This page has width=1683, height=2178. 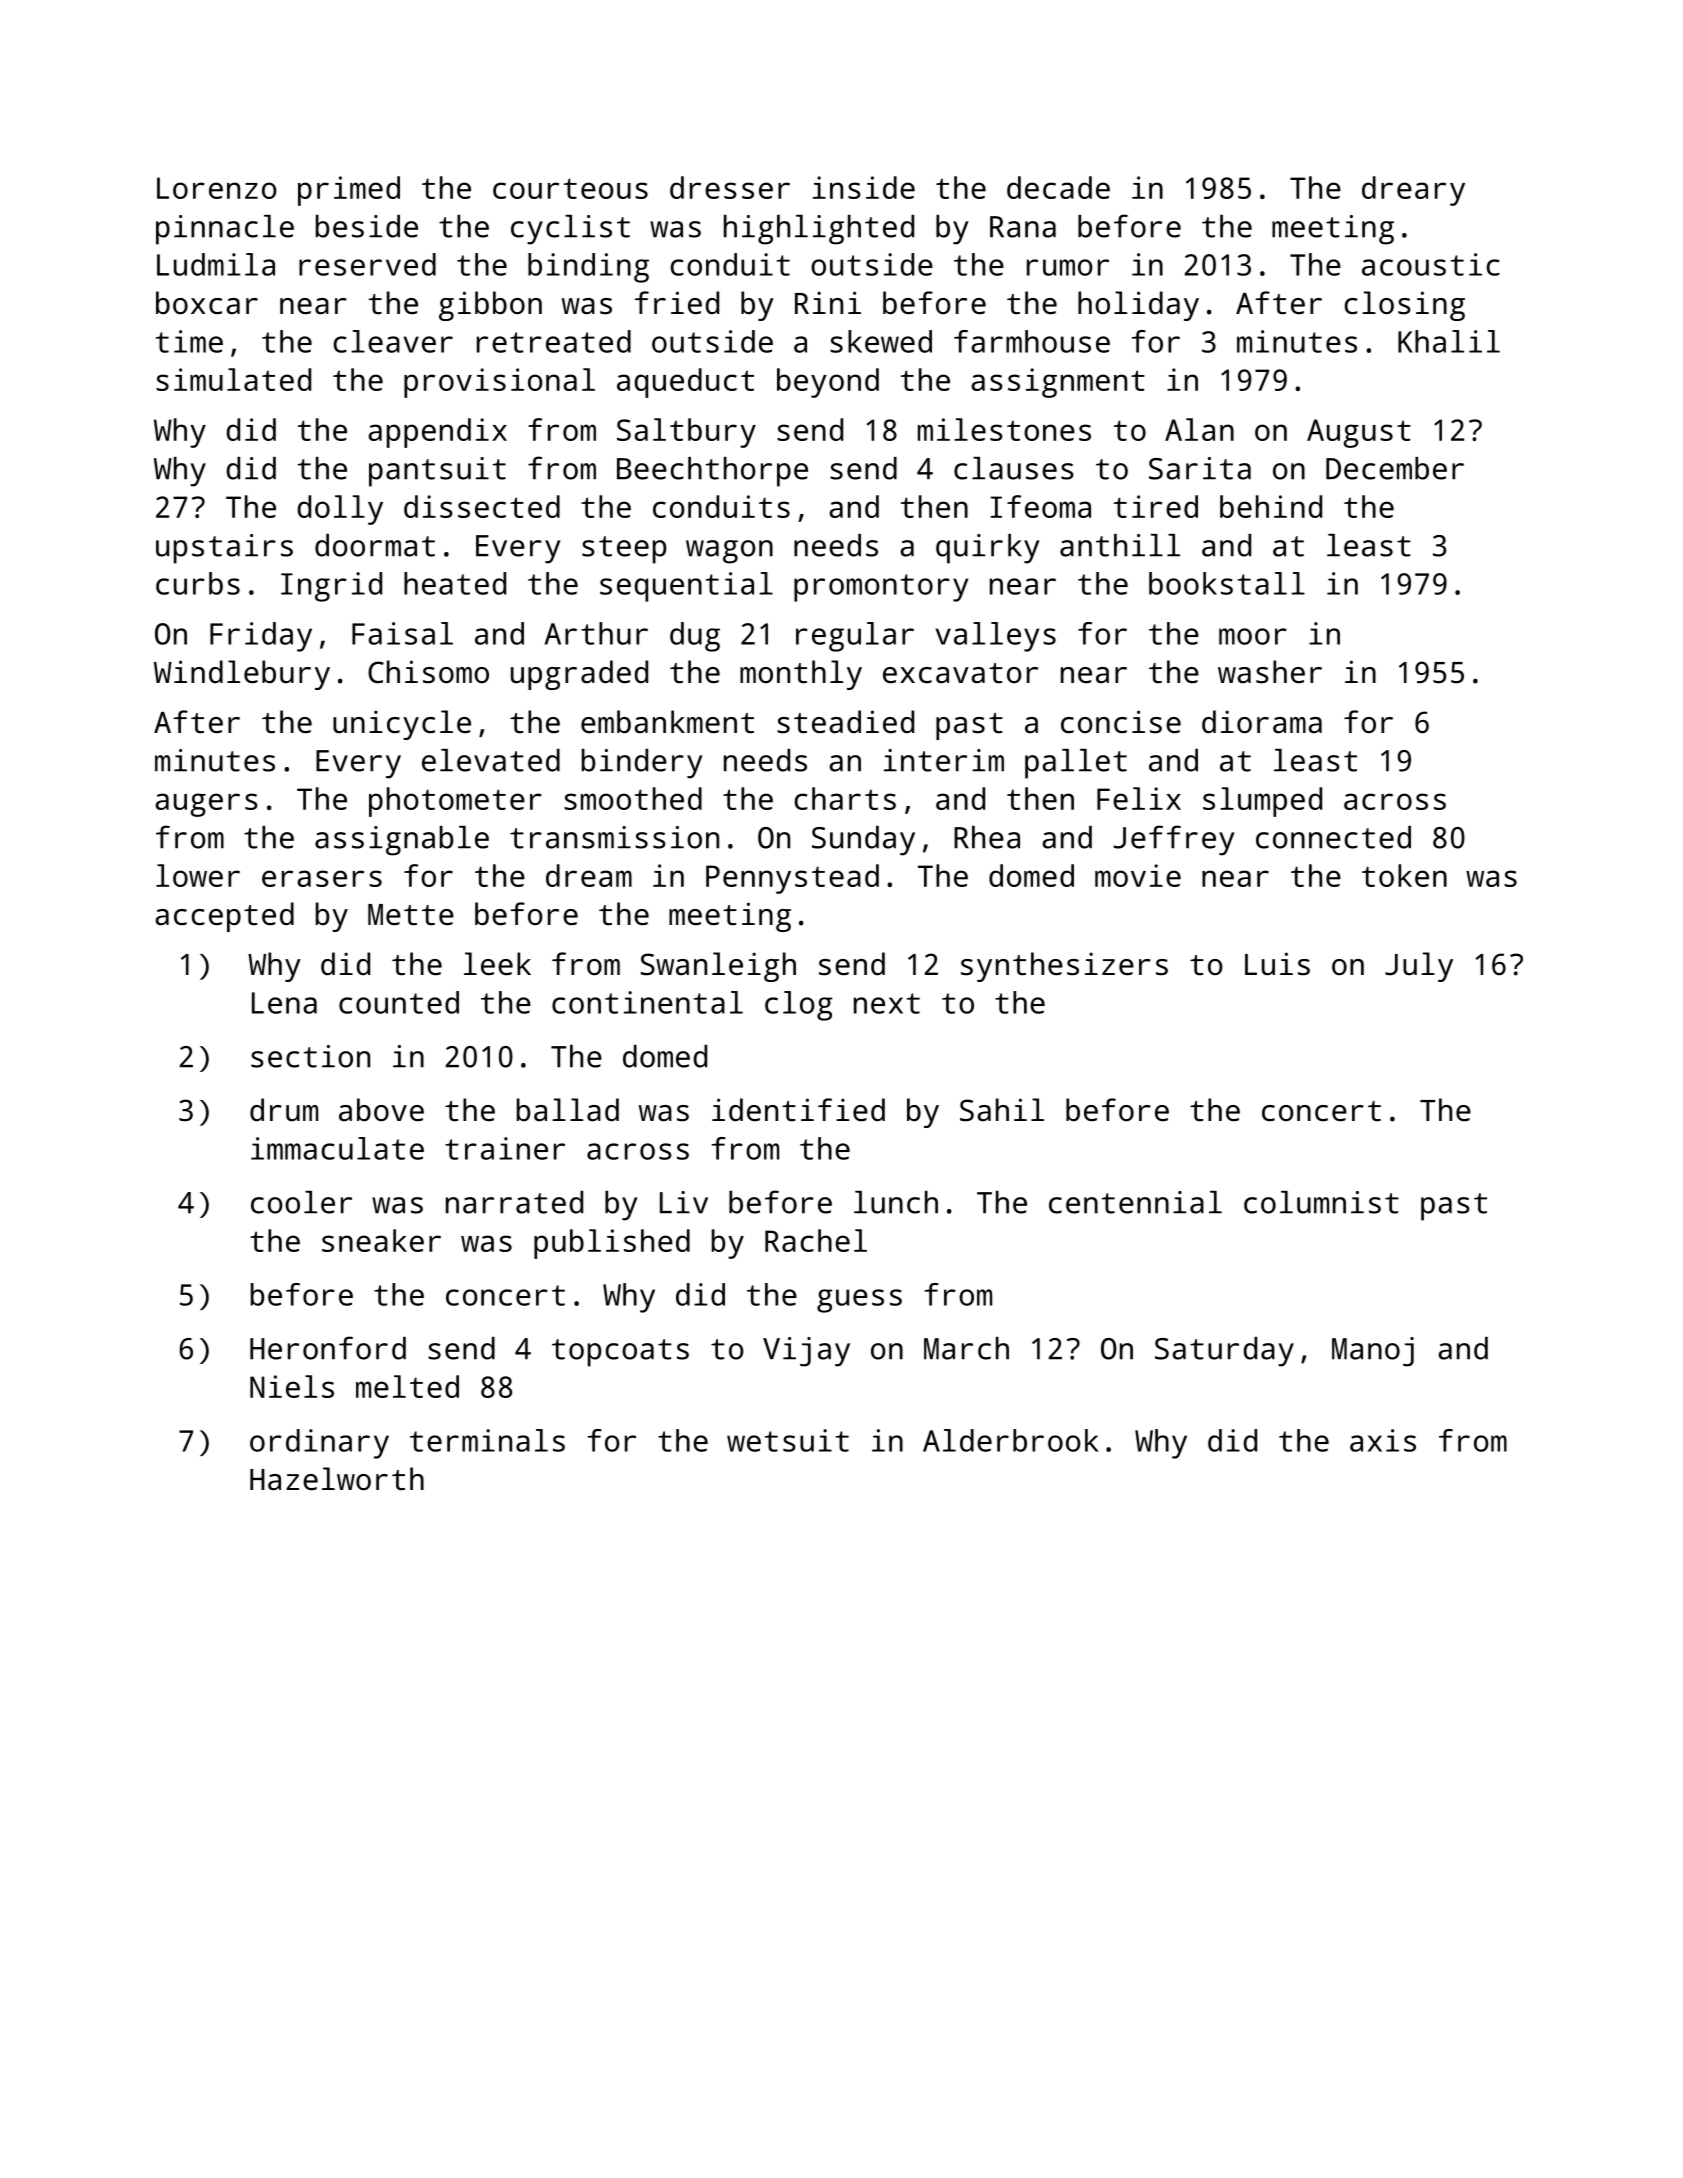 I want to click on accepted, so click(x=224, y=917).
